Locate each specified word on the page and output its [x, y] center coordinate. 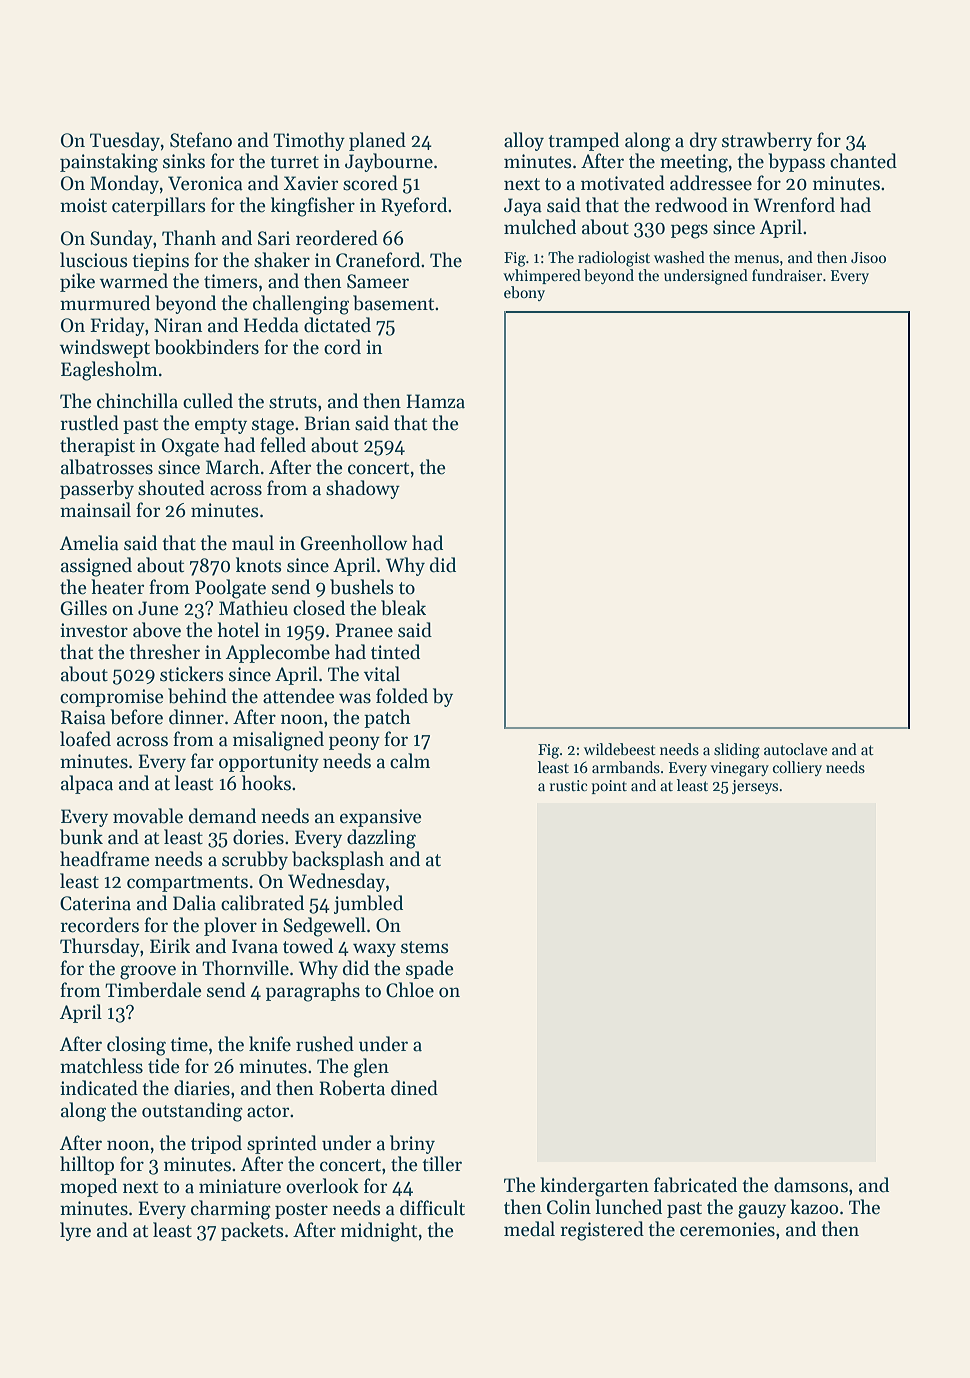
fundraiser [787, 275]
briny [412, 1144]
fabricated [695, 1185]
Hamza [435, 401]
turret [294, 162]
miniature [240, 1186]
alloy [524, 141]
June [158, 608]
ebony [524, 293]
